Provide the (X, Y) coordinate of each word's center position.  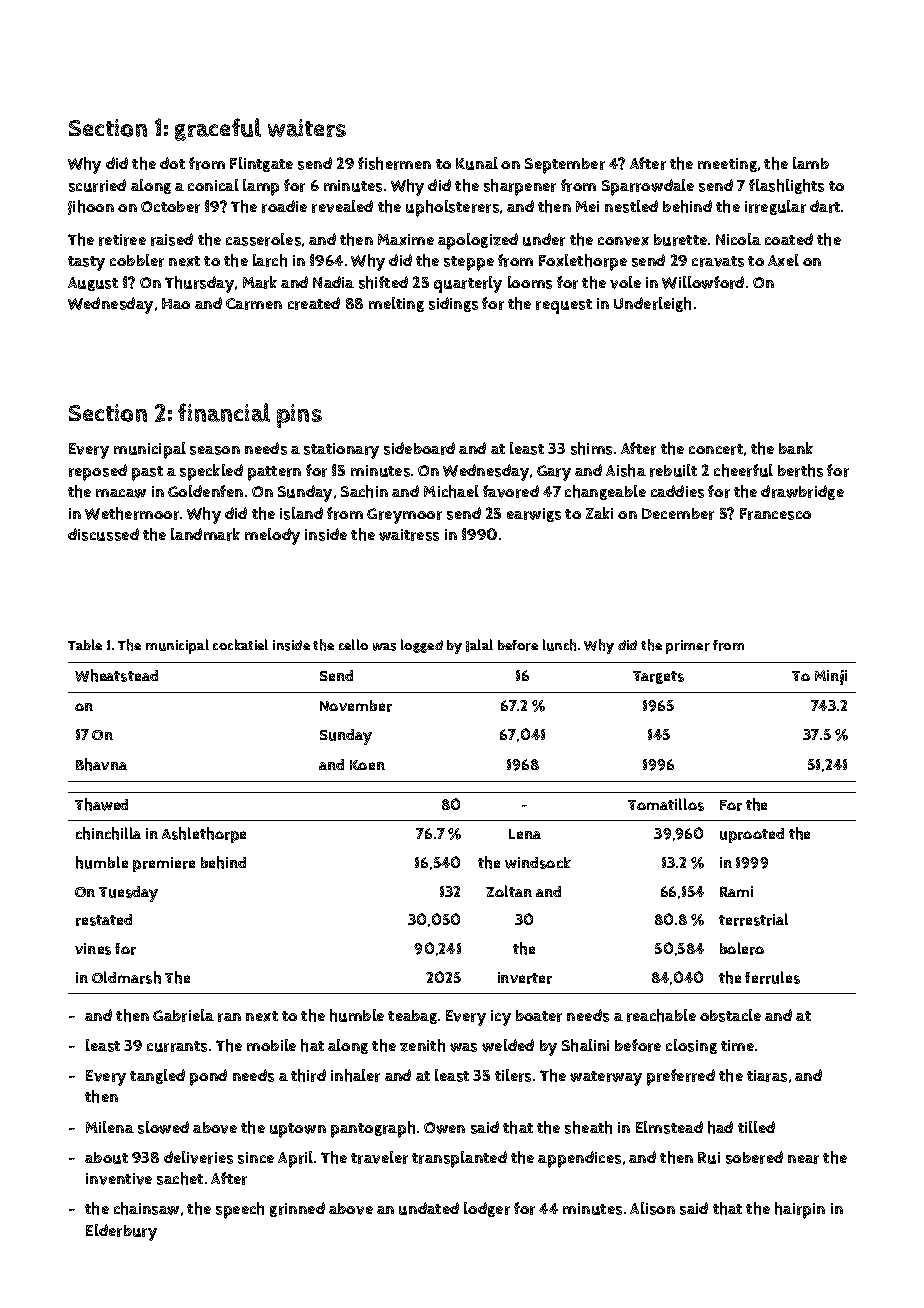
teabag (412, 1017)
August (93, 284)
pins (299, 416)
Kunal (477, 163)
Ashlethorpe (204, 835)
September (565, 166)
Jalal (479, 645)
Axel (783, 260)
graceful (218, 129)
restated (104, 920)
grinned (297, 1209)
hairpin (800, 1210)
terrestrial (753, 919)
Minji (831, 677)
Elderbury (121, 1232)
